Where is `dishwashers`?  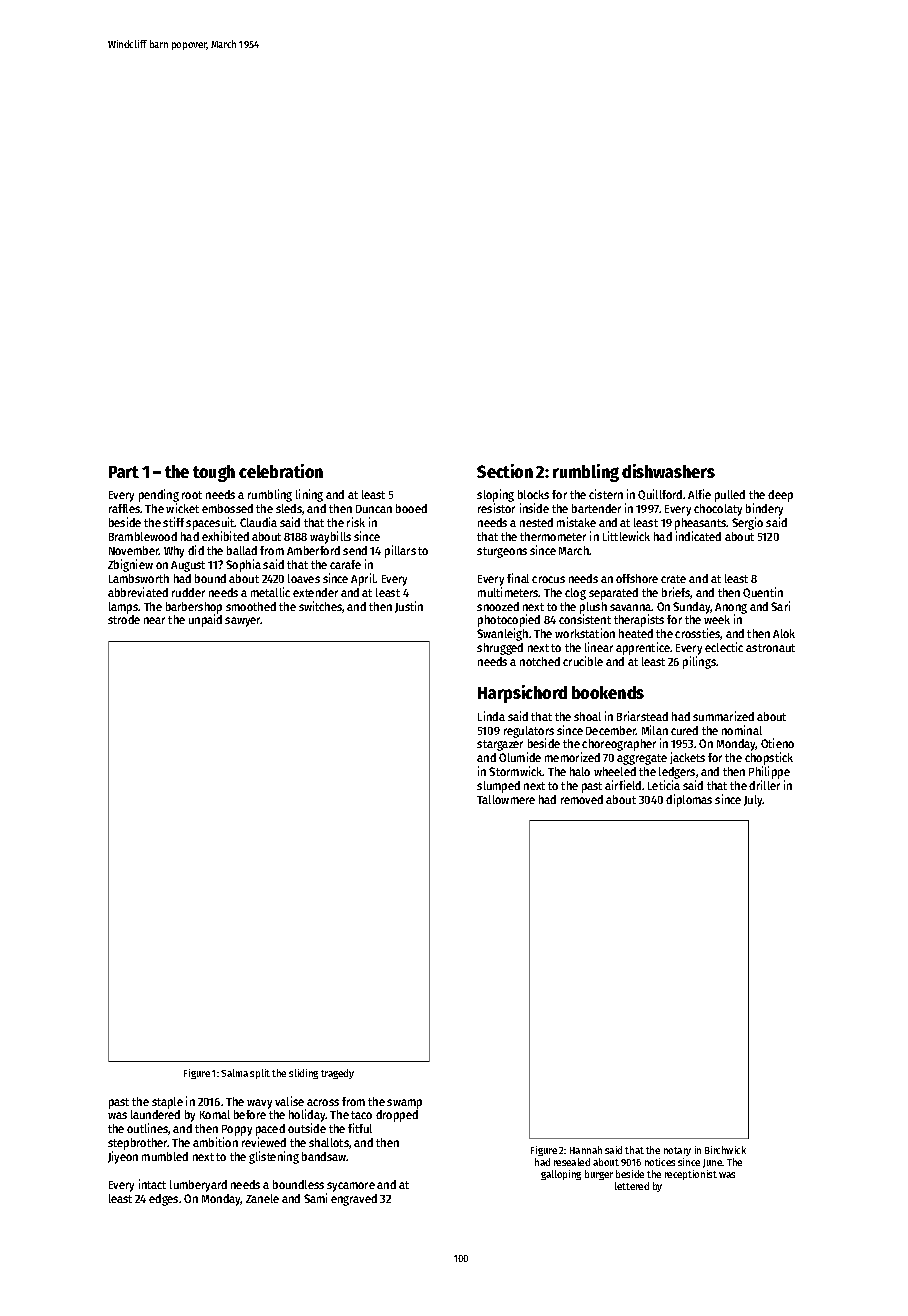 dishwashers is located at coordinates (668, 471).
